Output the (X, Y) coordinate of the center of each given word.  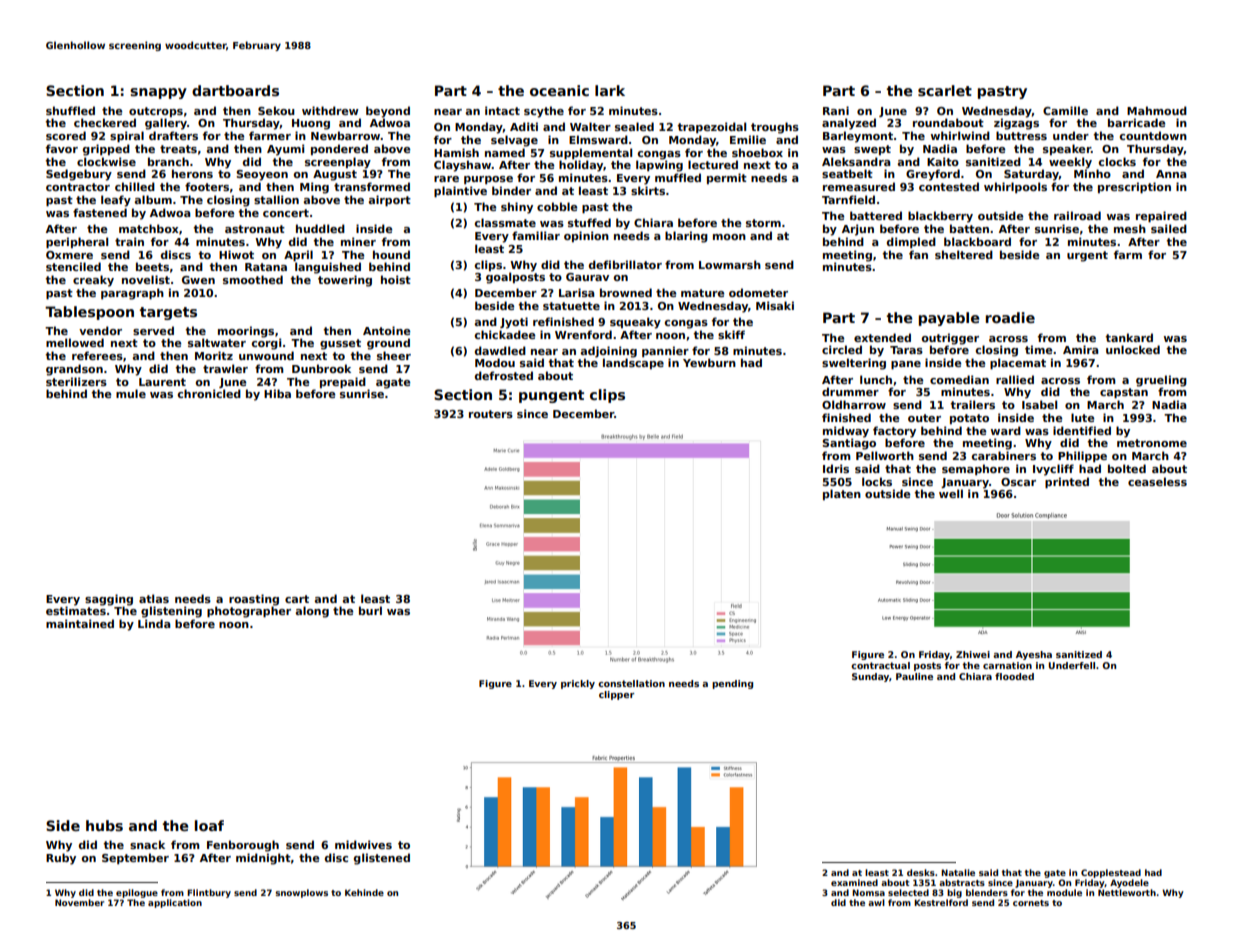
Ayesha (1034, 655)
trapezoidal (711, 127)
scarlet (945, 90)
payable (949, 319)
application (175, 903)
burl (370, 610)
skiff (731, 334)
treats (178, 149)
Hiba (277, 393)
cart (297, 599)
